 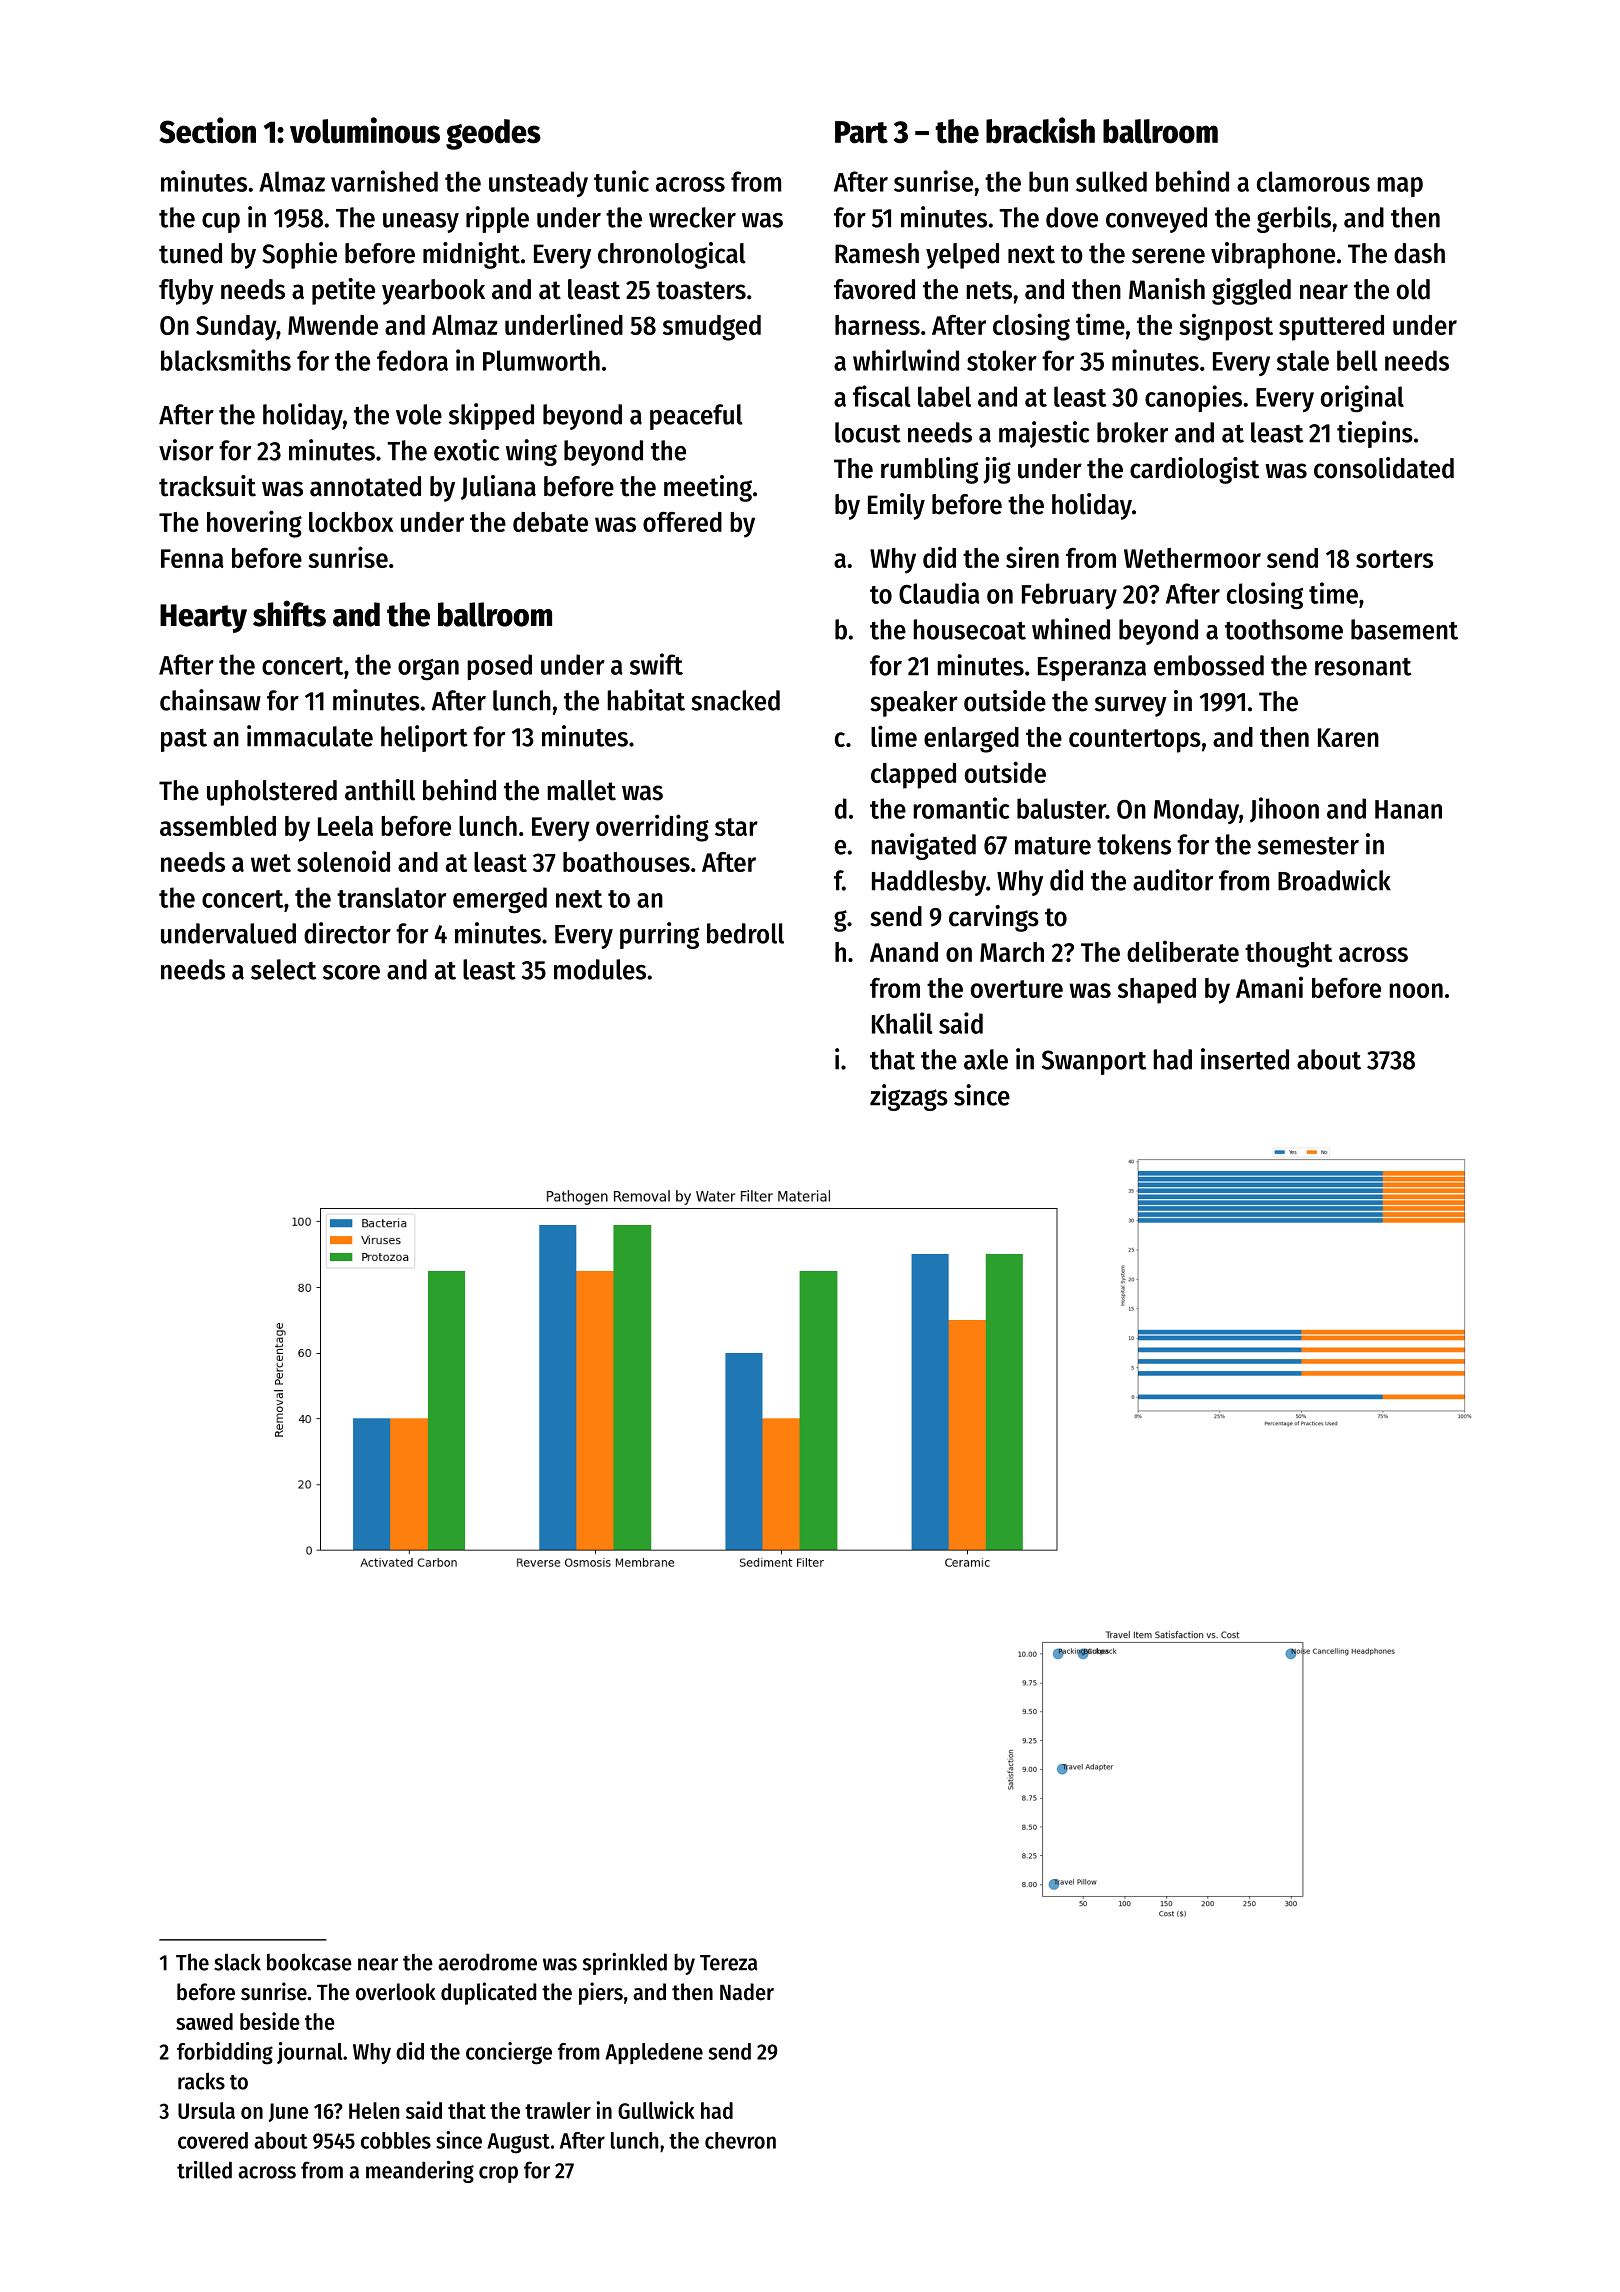 I want to click on select, so click(x=284, y=969).
